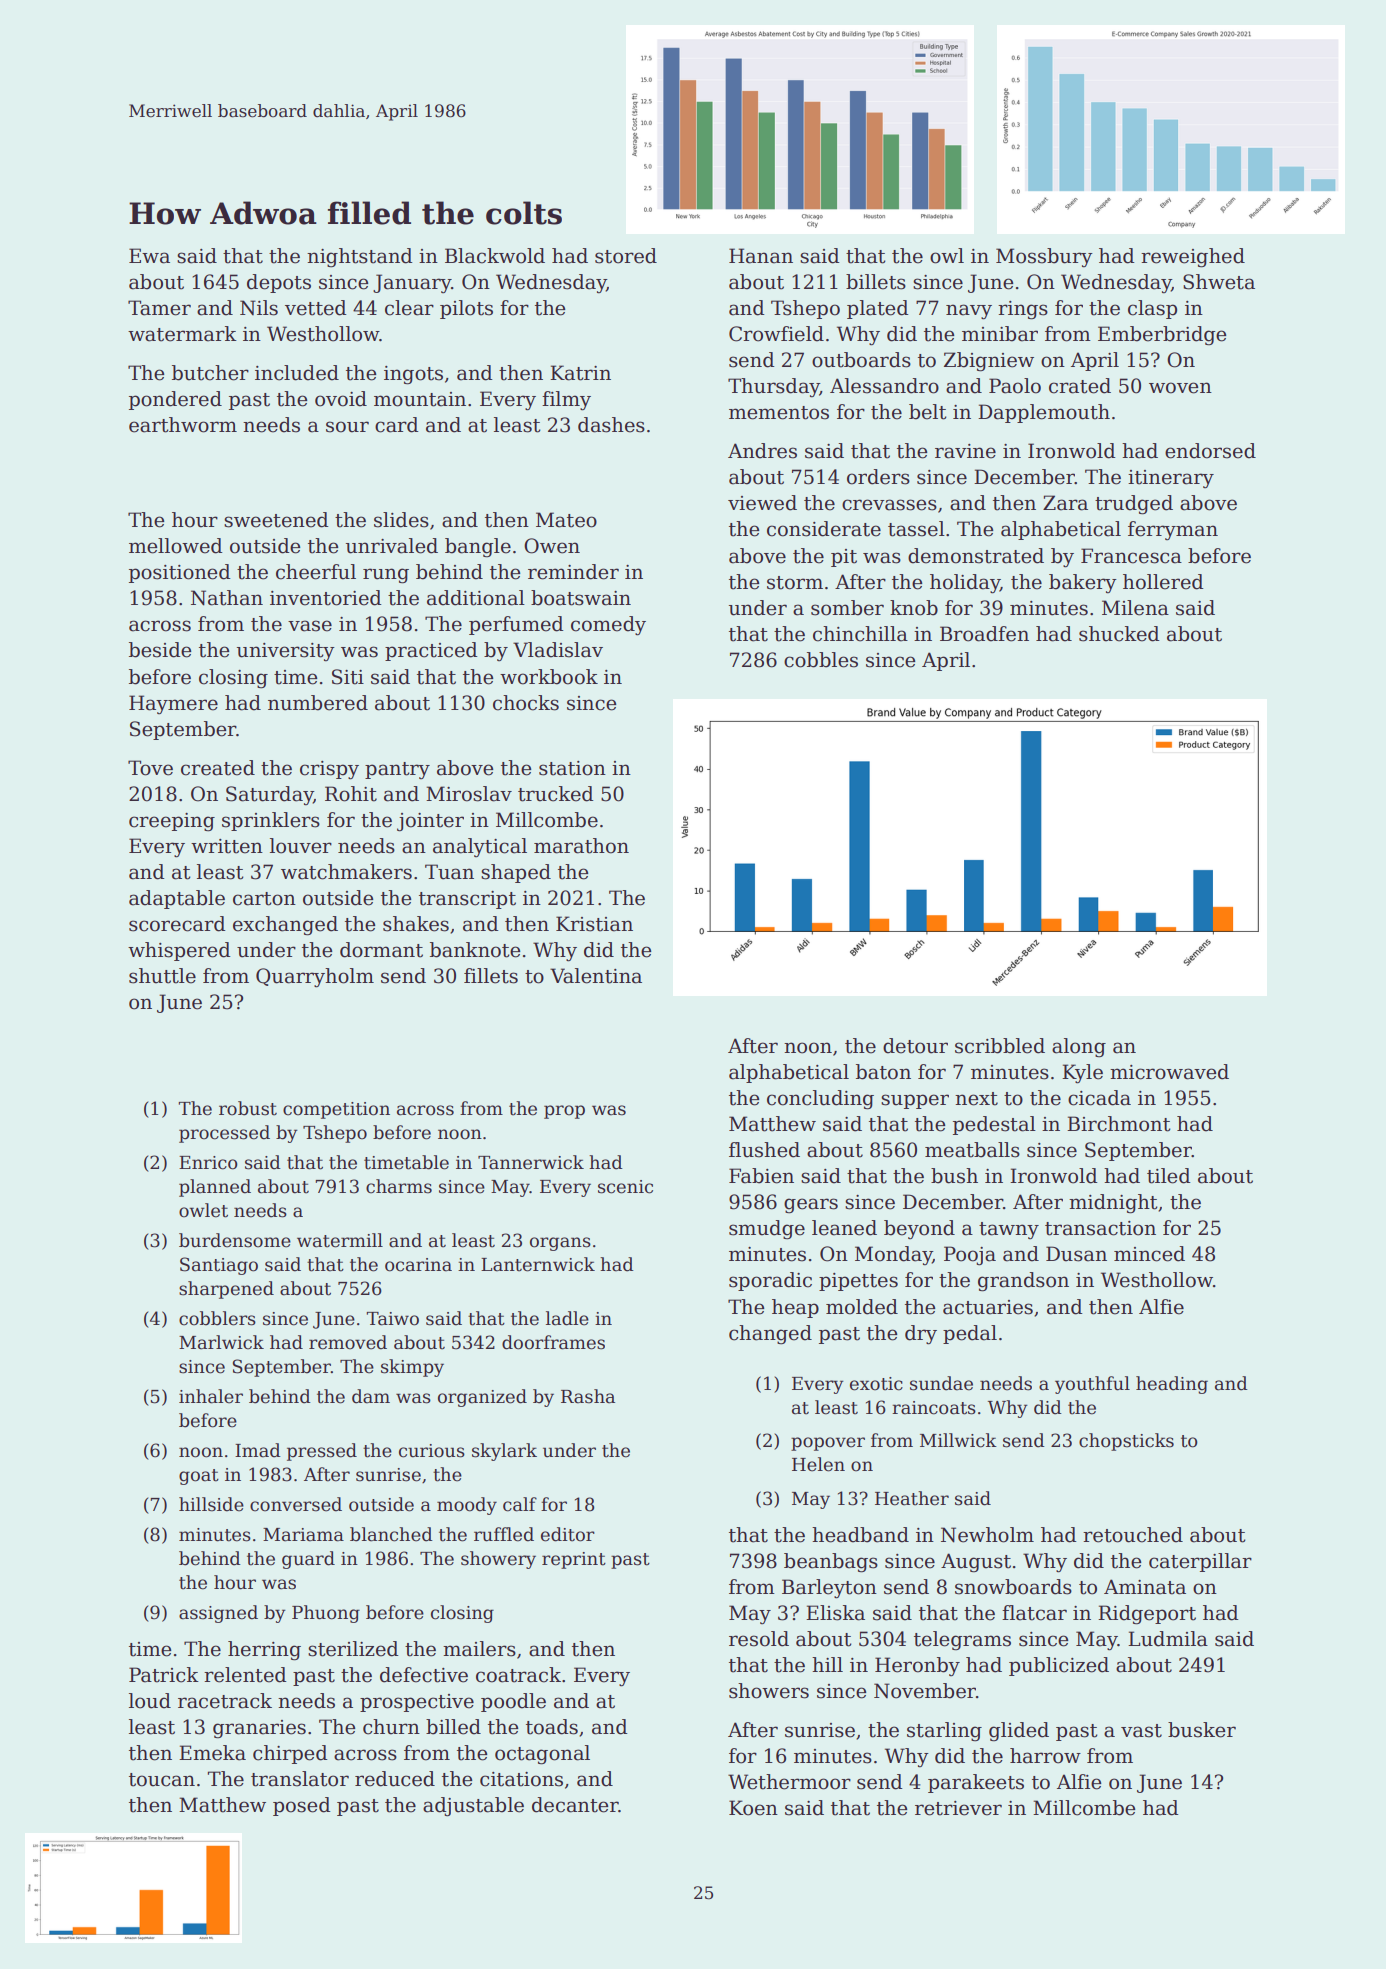  What do you see at coordinates (542, 1755) in the page?
I see `octagonal` at bounding box center [542, 1755].
